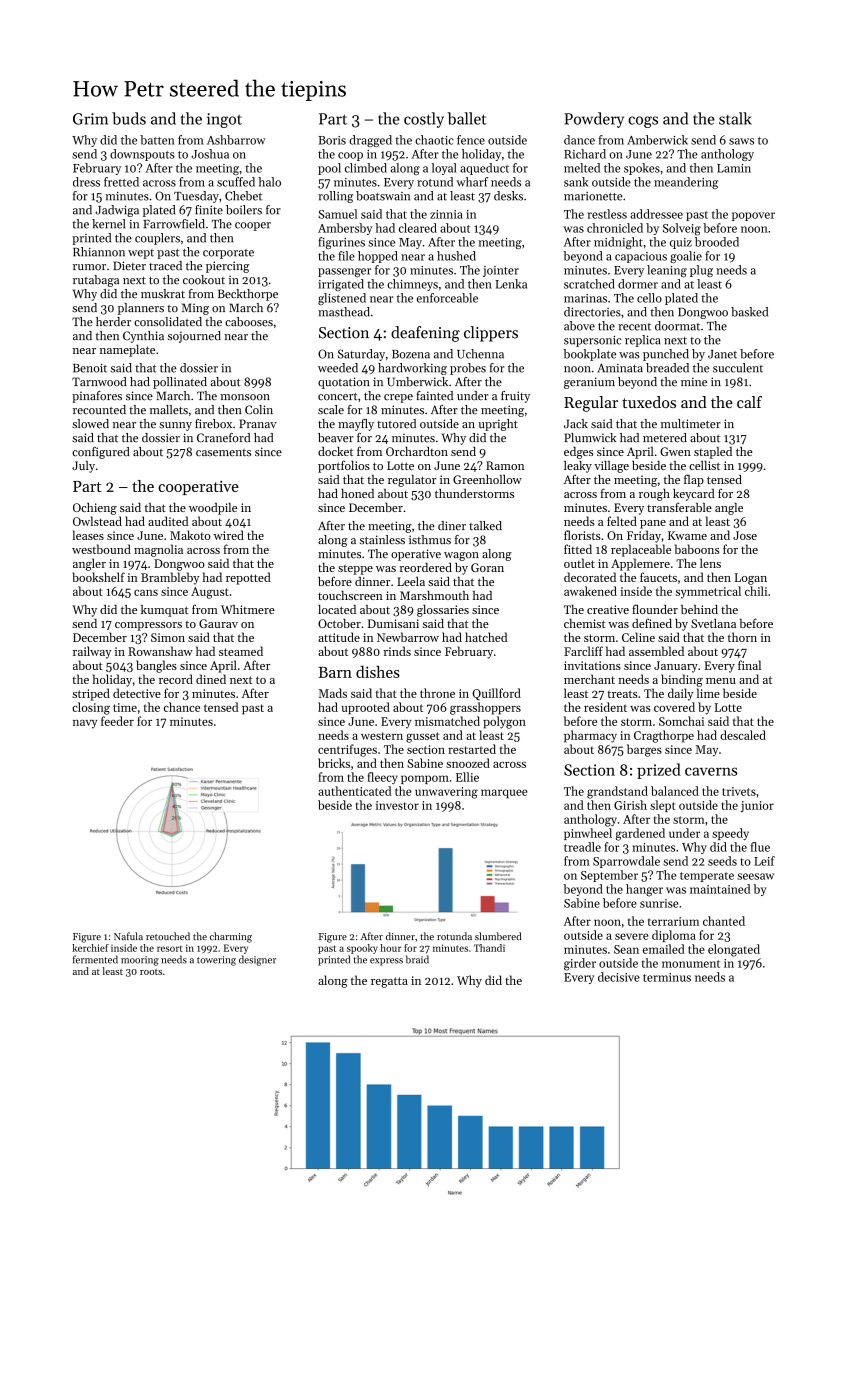  Describe the element at coordinates (491, 334) in the page. I see `clippers` at that location.
